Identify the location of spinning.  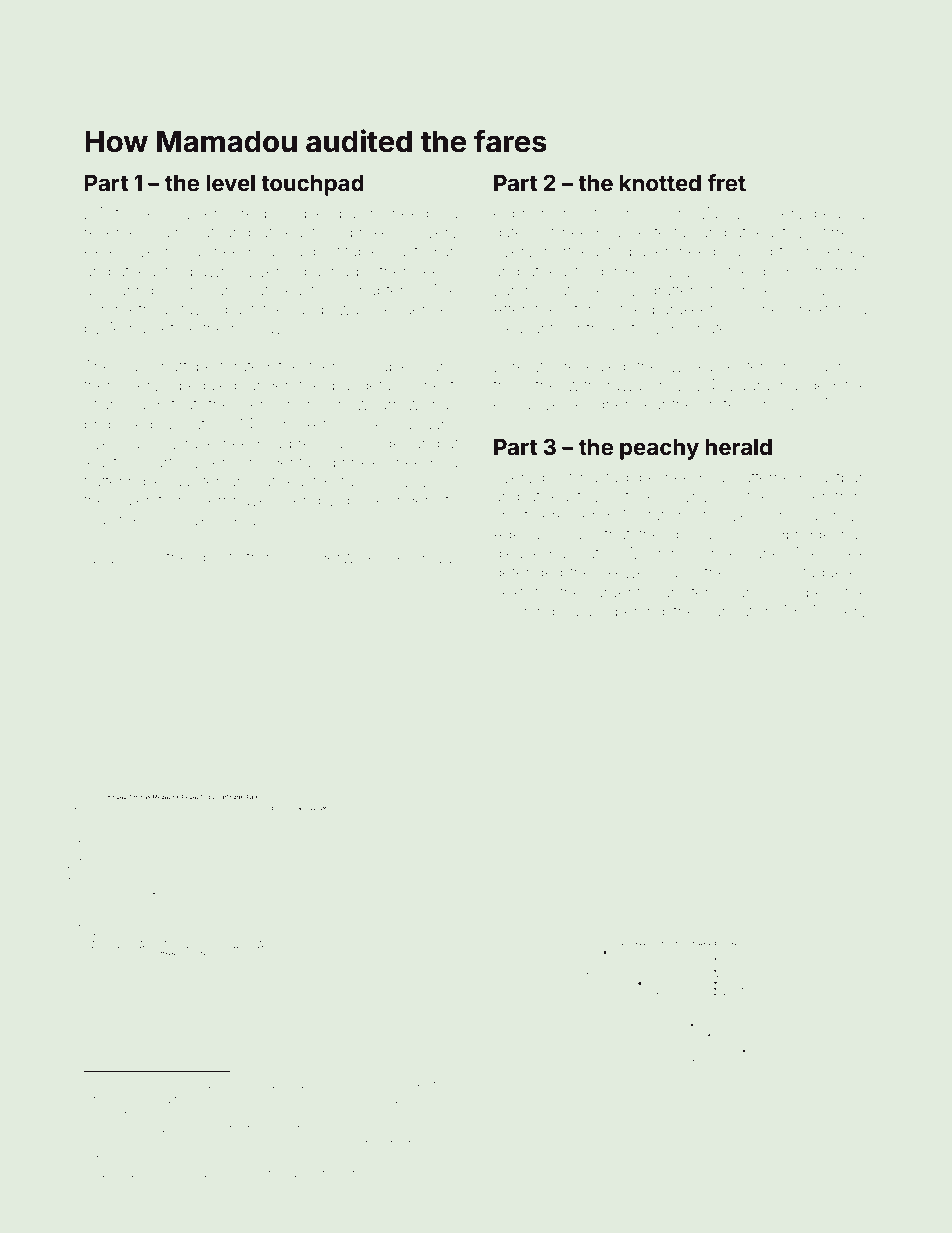
(524, 613).
